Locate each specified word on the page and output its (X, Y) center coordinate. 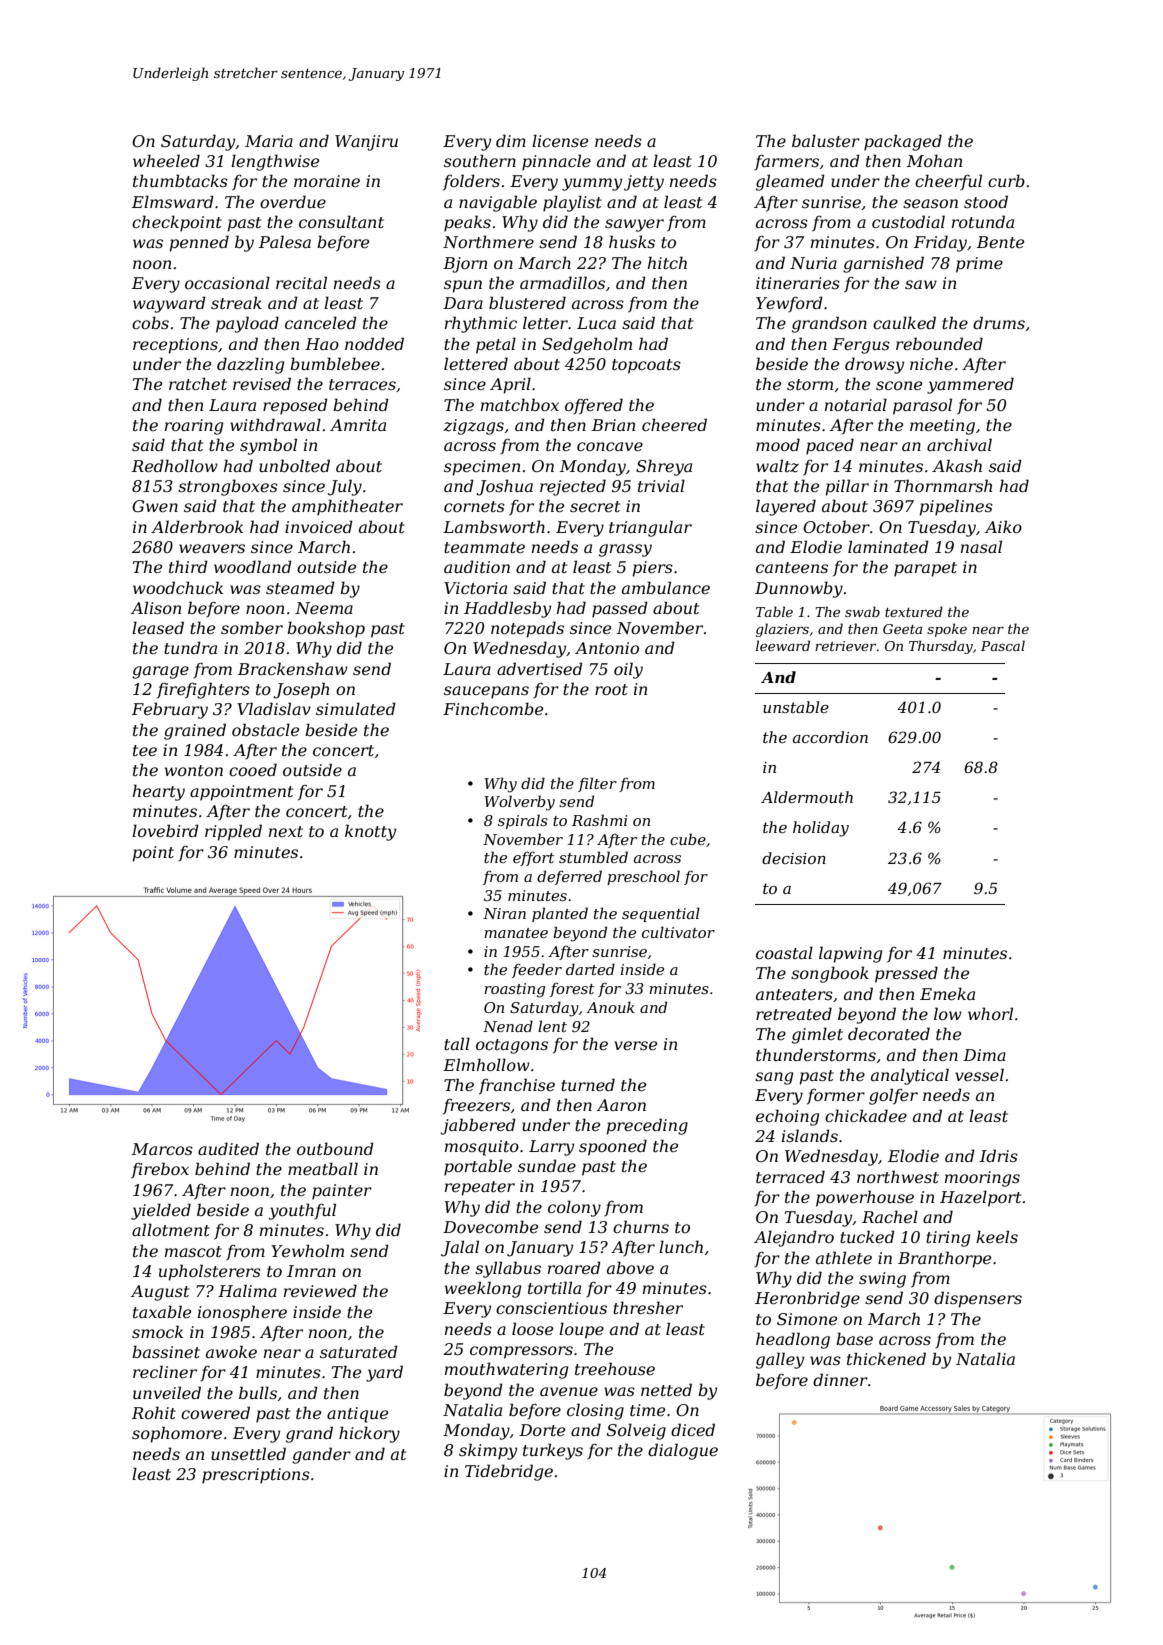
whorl (990, 1013)
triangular (650, 528)
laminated (888, 546)
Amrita (358, 425)
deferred (569, 877)
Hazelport (980, 1198)
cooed (253, 769)
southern (480, 160)
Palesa (285, 241)
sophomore (177, 1434)
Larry (551, 1148)
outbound (335, 1148)
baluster (826, 140)
